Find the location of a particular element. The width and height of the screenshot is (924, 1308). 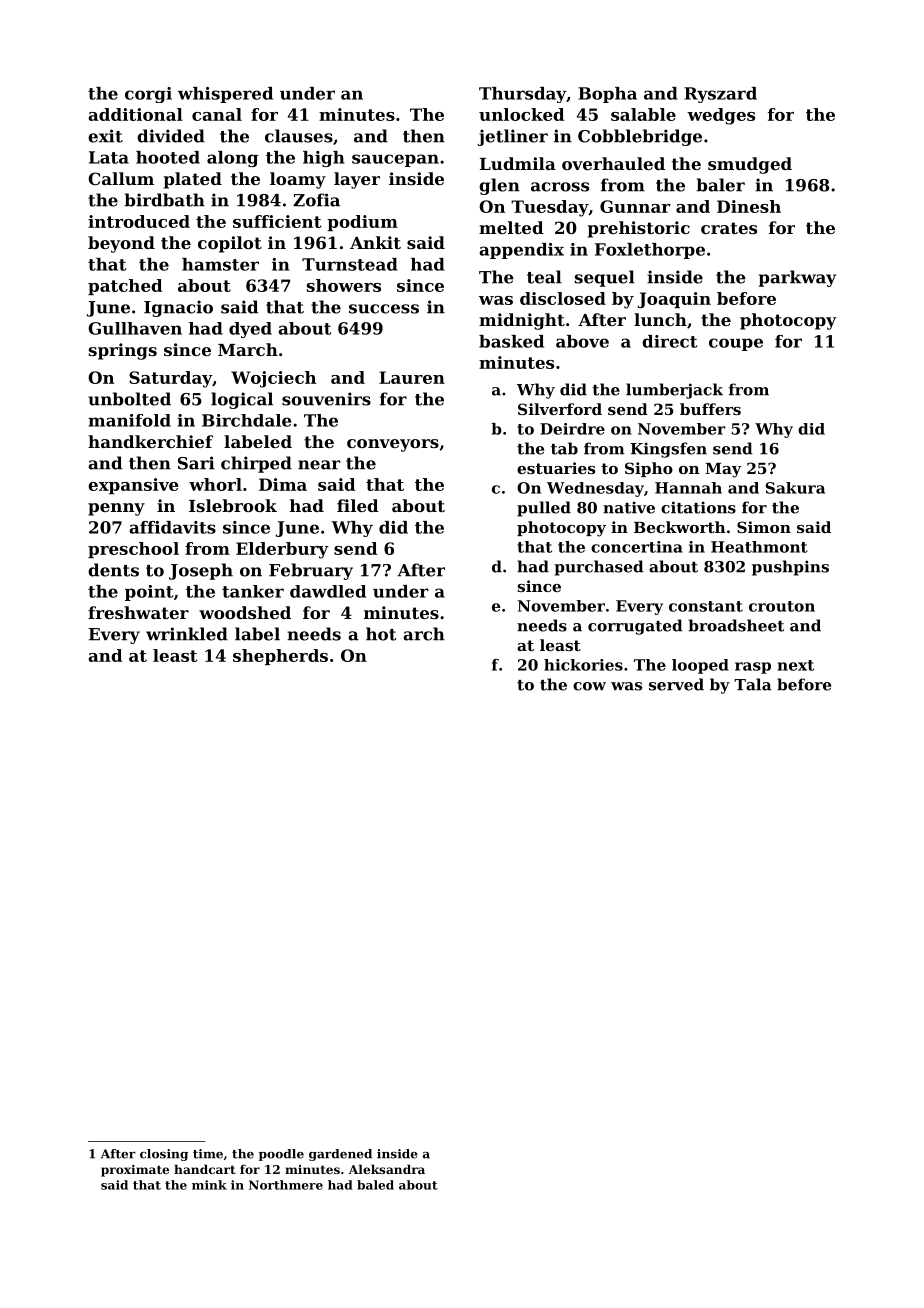

served is located at coordinates (676, 684).
